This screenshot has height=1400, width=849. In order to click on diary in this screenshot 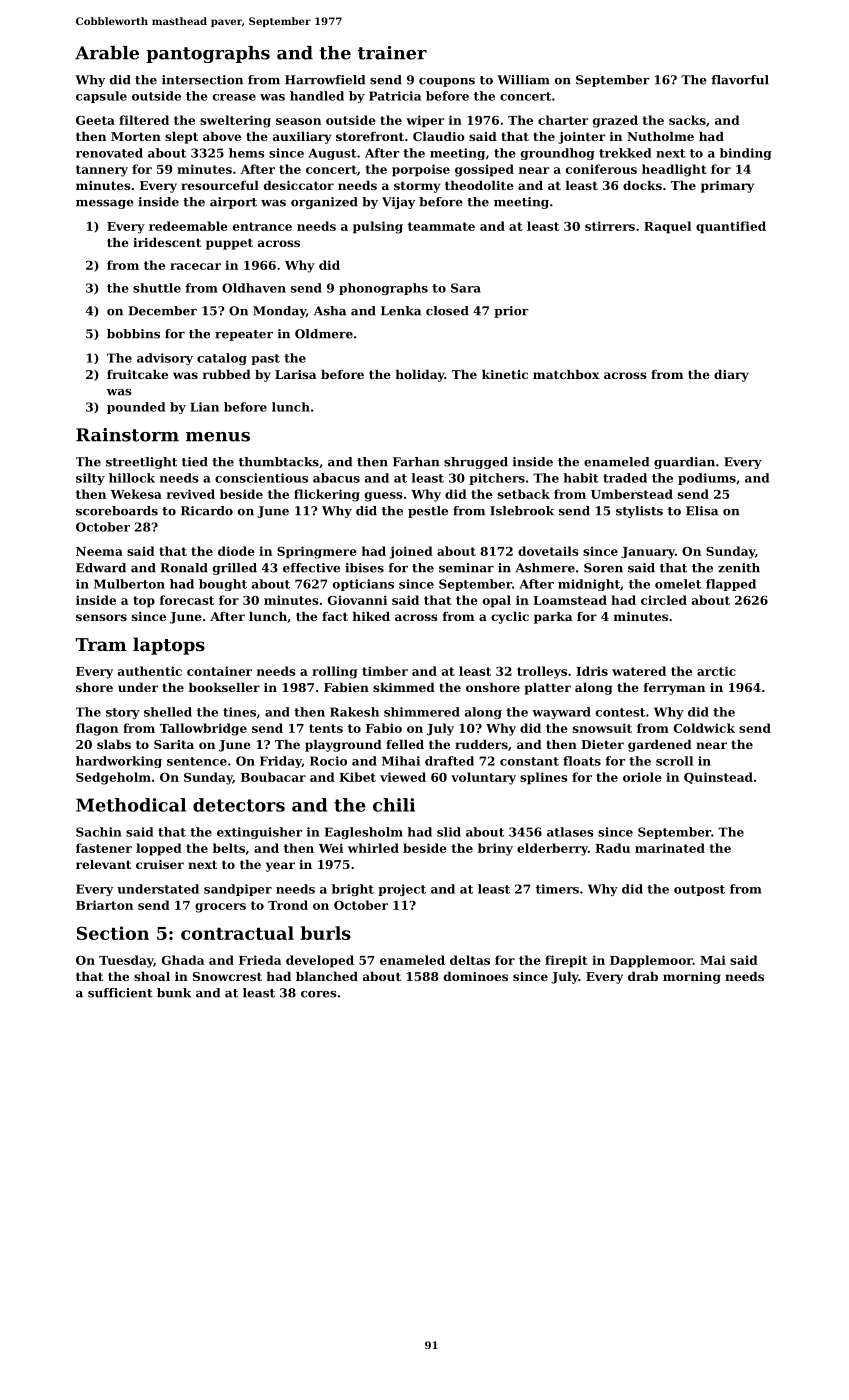, I will do `click(731, 376)`.
